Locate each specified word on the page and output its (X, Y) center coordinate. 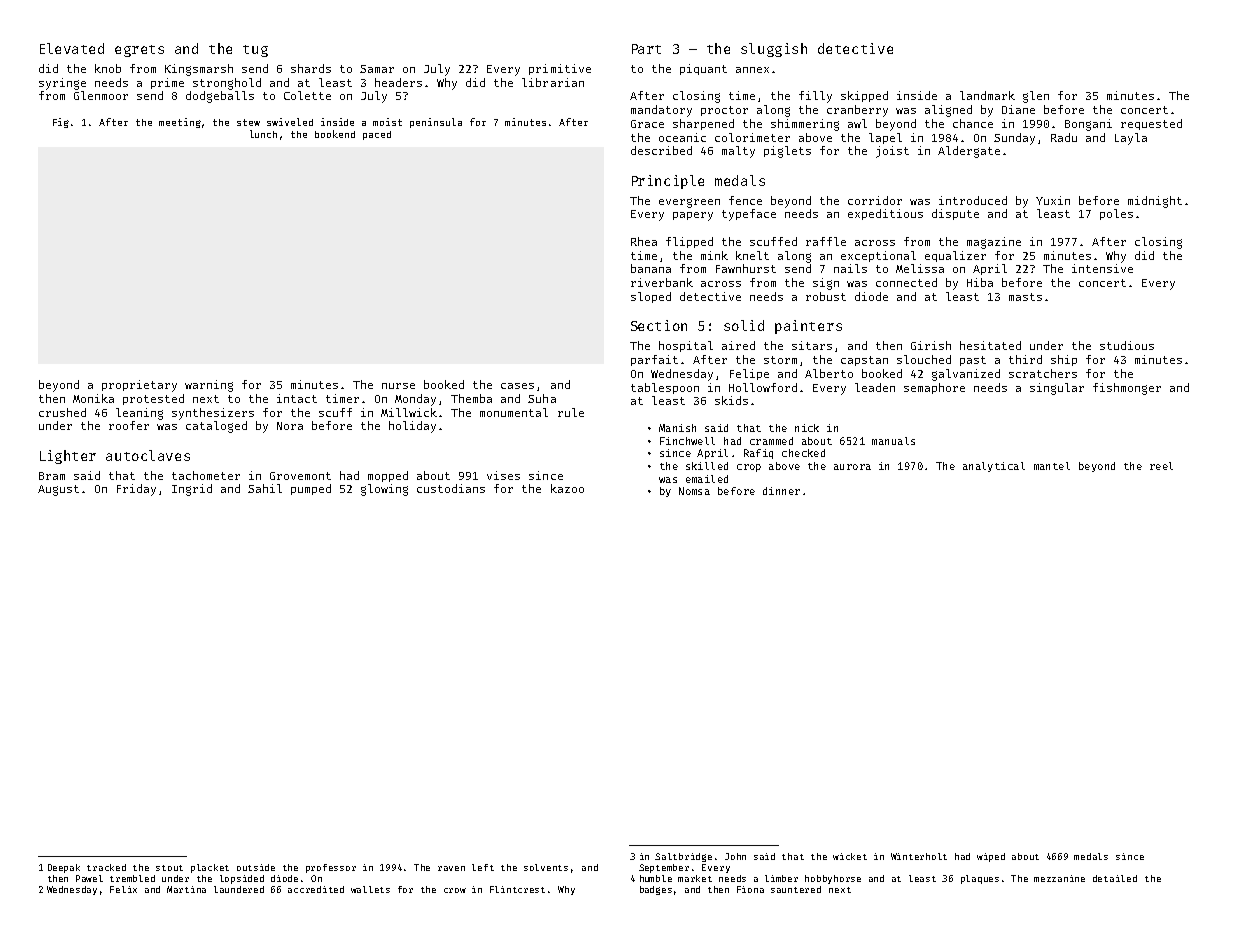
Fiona (750, 889)
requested (1151, 124)
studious (1127, 345)
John (735, 856)
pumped (311, 489)
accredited (316, 889)
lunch (263, 134)
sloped (651, 297)
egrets (139, 51)
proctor (724, 111)
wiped (991, 857)
